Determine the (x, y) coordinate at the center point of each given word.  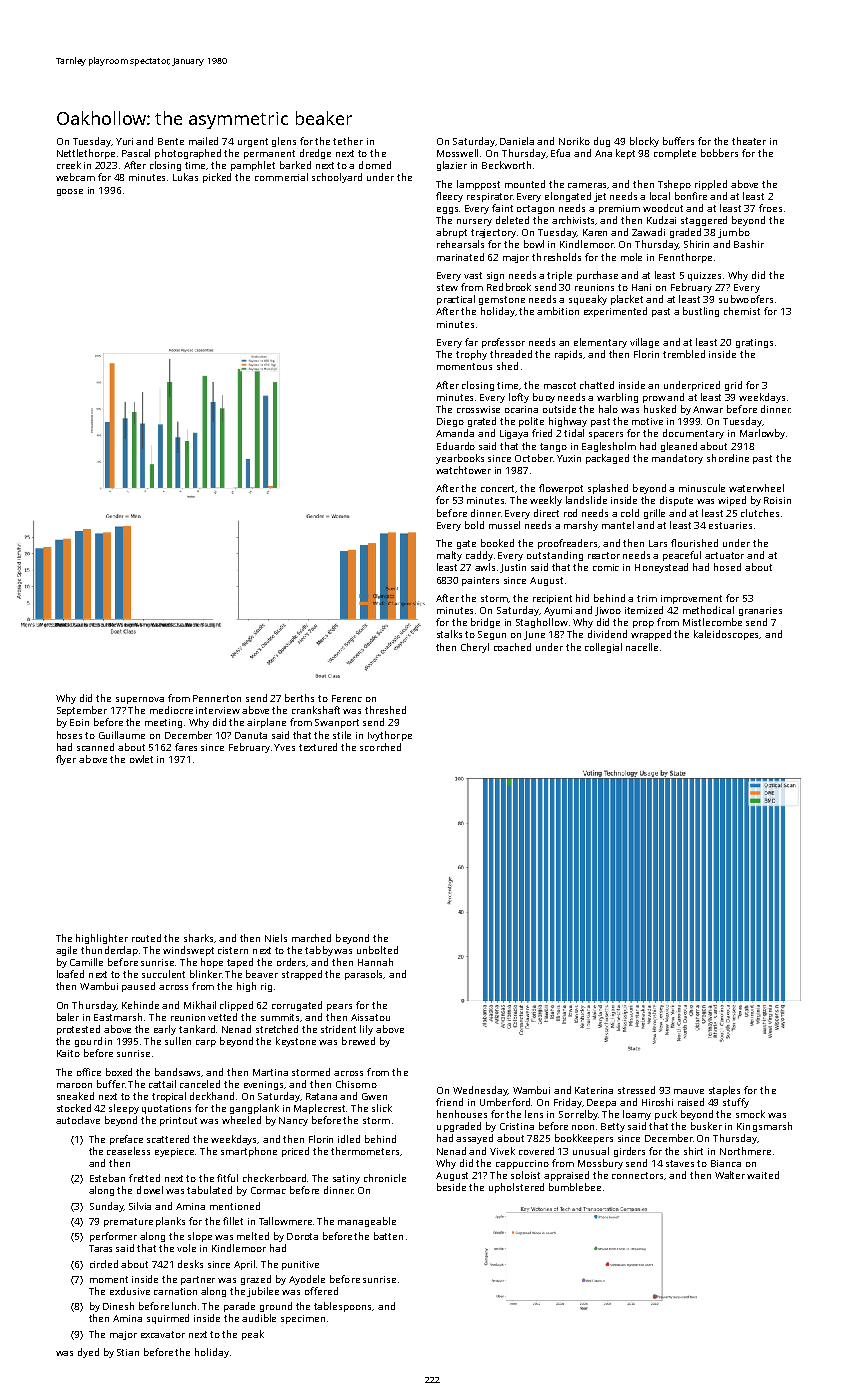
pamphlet (253, 166)
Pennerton (217, 698)
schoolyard (337, 178)
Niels (276, 938)
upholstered (516, 1188)
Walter (730, 1175)
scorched (380, 747)
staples (724, 1091)
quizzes (704, 276)
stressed (636, 1090)
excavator (163, 1334)
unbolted (377, 950)
